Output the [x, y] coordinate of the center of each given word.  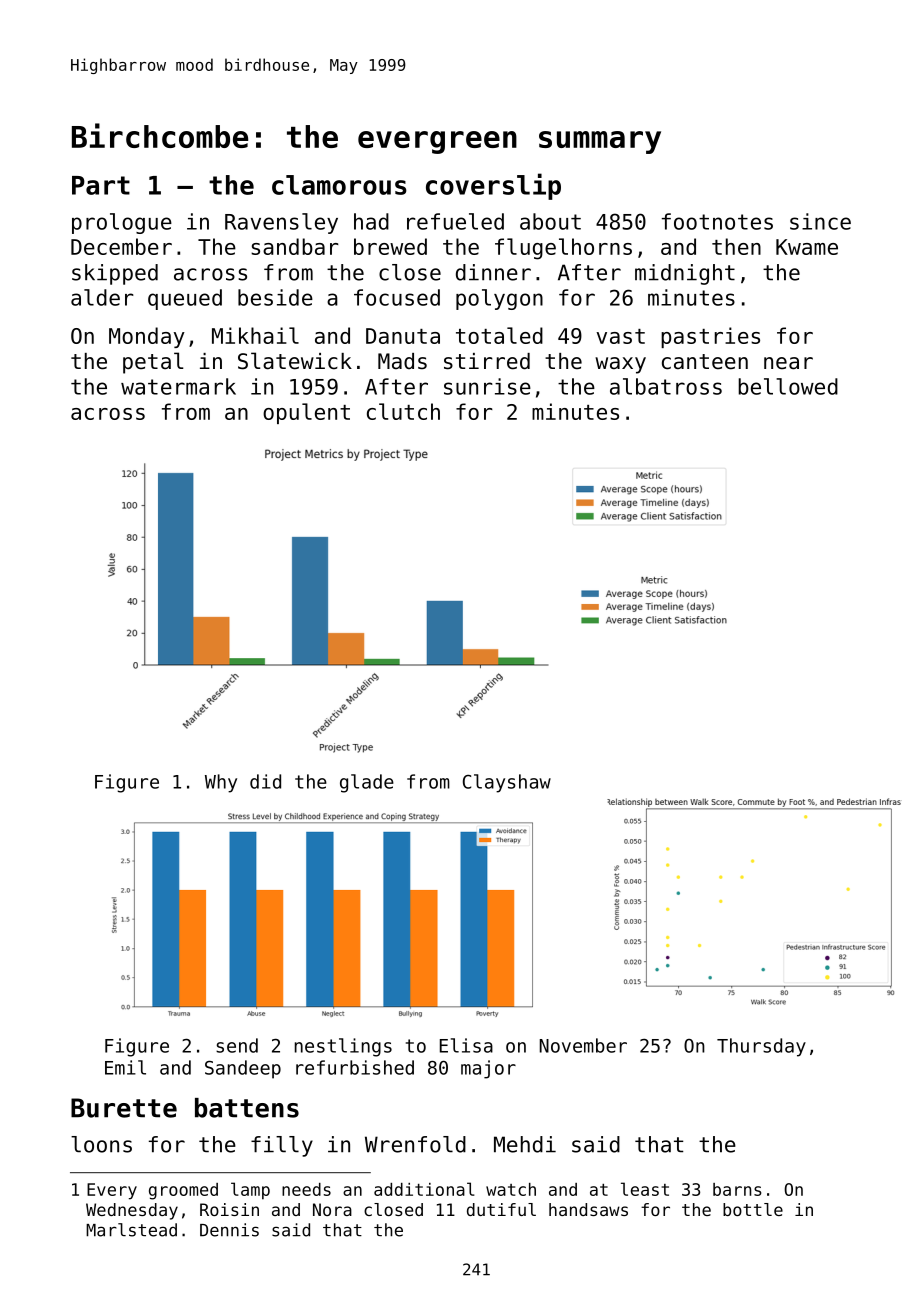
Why [221, 783]
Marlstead [131, 1230]
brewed [390, 246]
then [736, 246]
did [265, 781]
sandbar [295, 246]
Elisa [466, 1045]
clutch [403, 411]
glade [367, 783]
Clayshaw [507, 783]
